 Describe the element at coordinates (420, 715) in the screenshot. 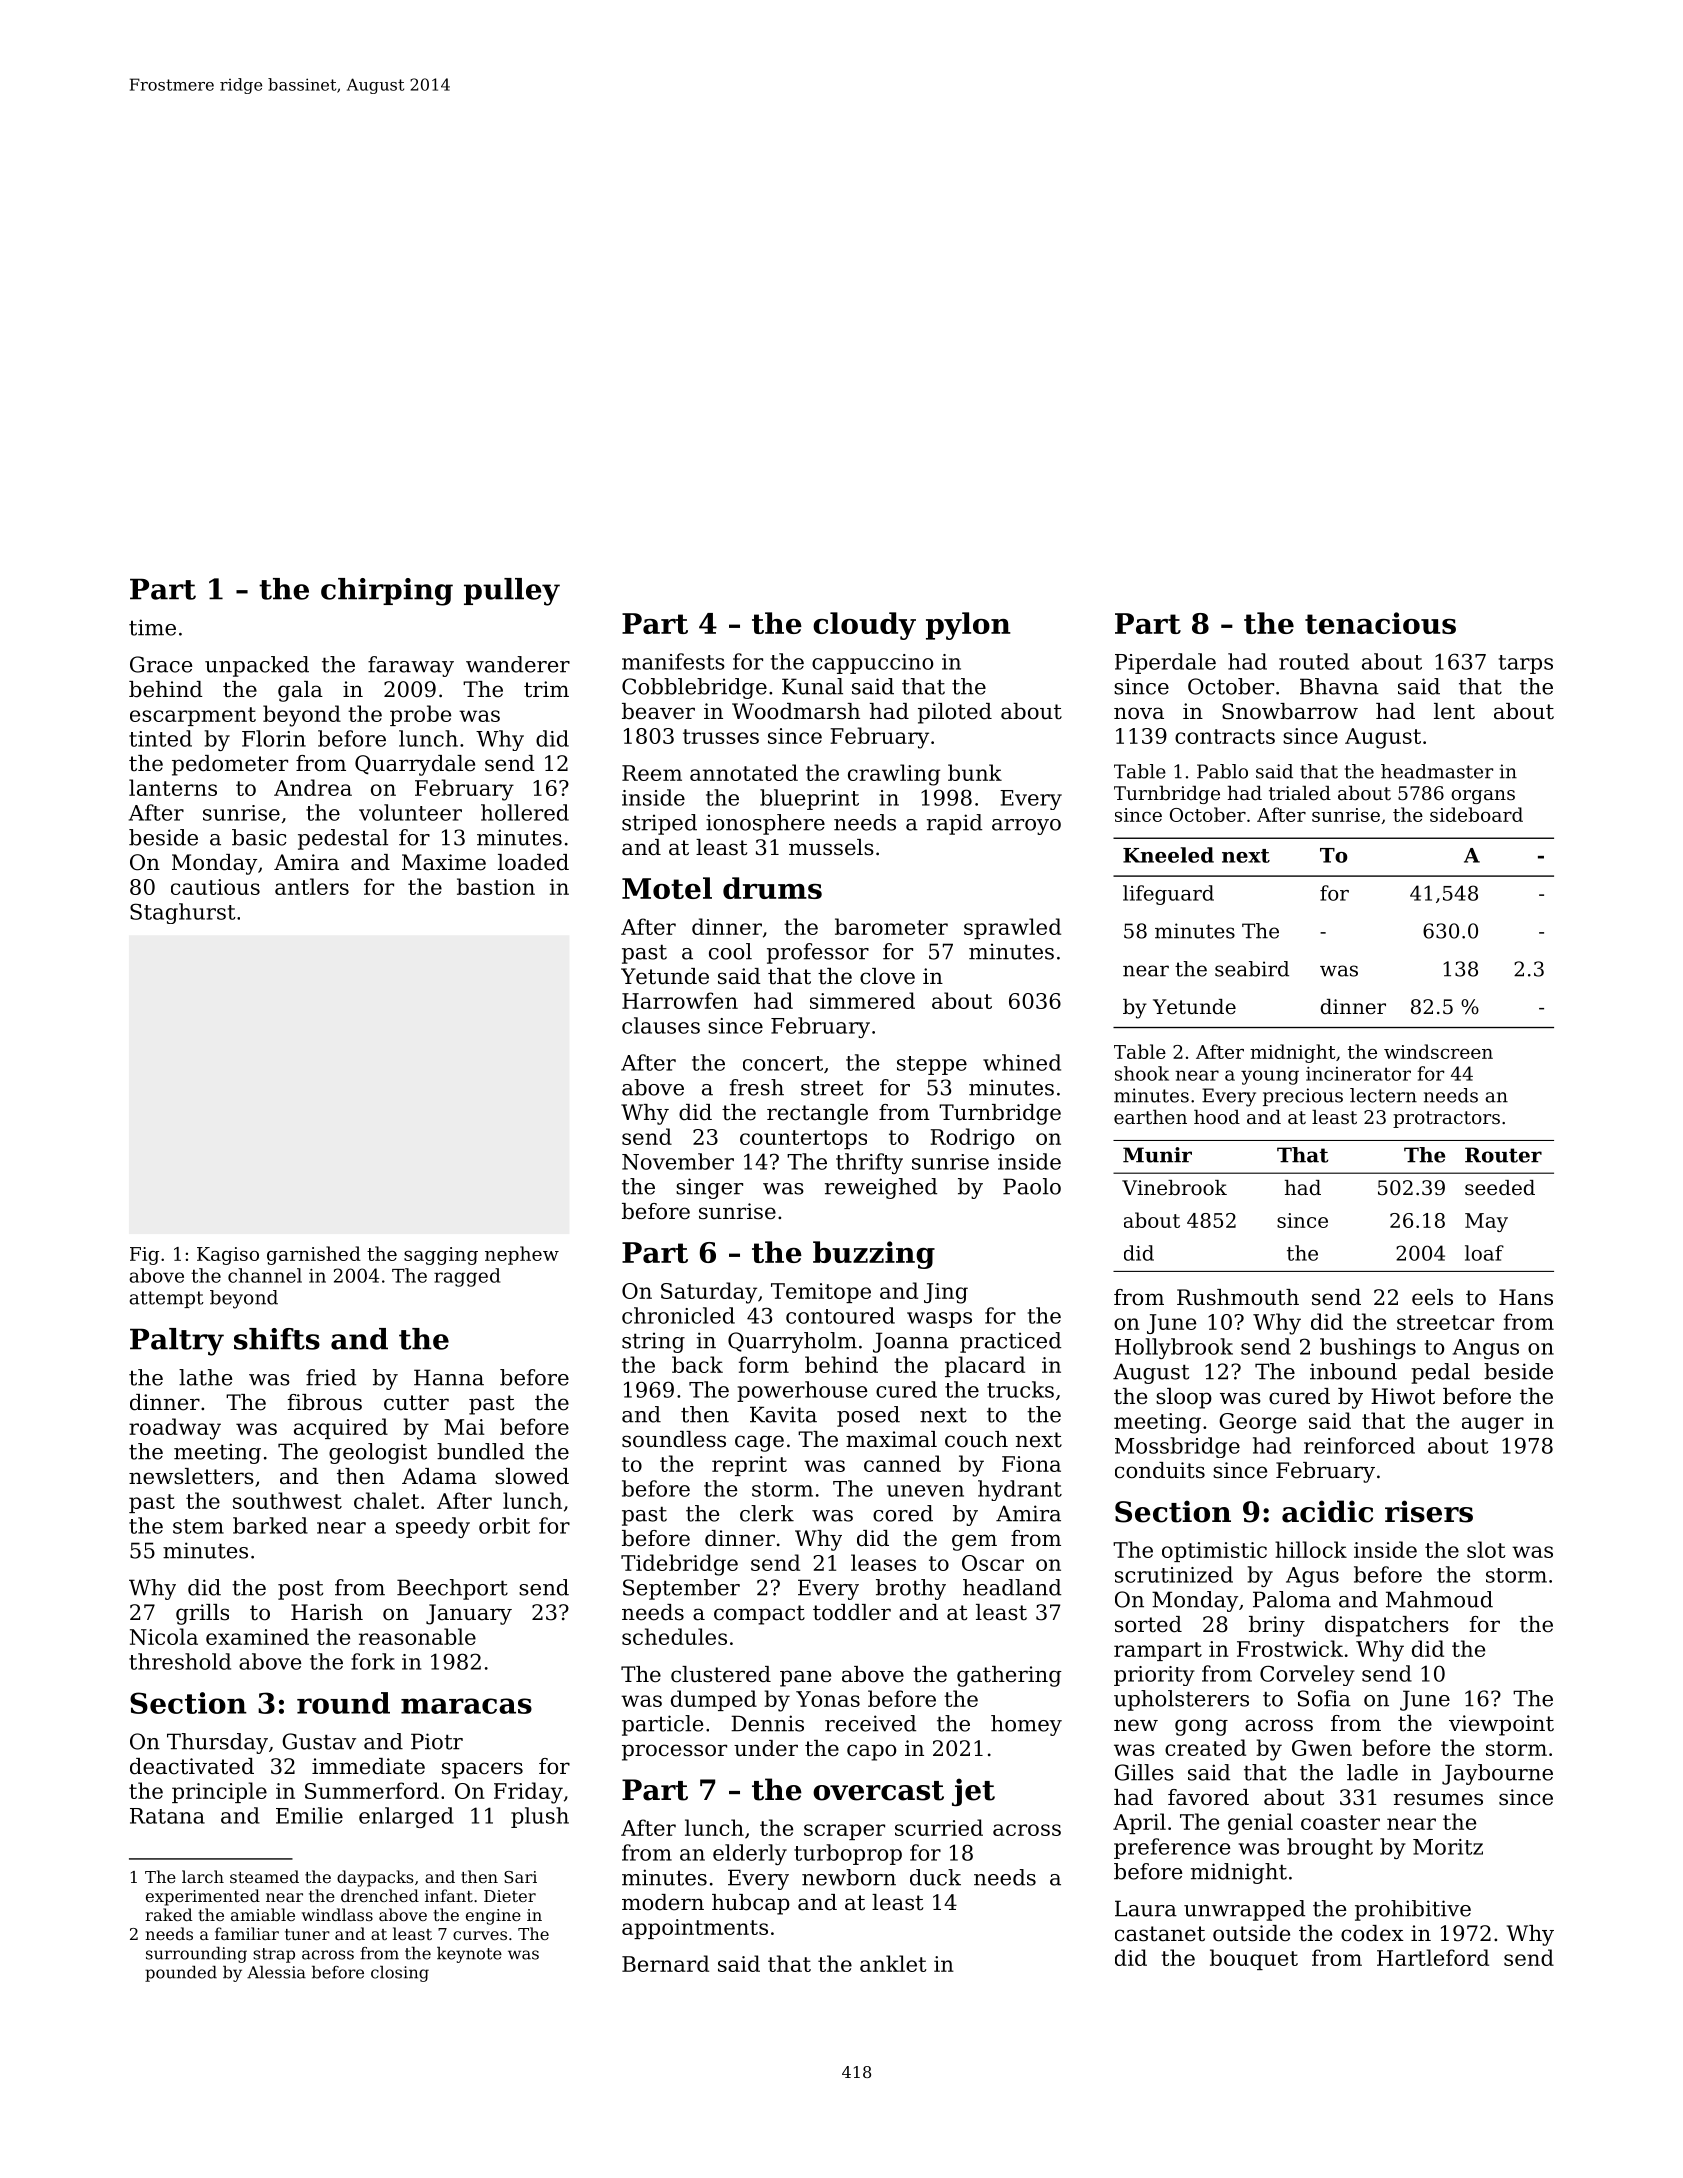

I see `probe` at that location.
